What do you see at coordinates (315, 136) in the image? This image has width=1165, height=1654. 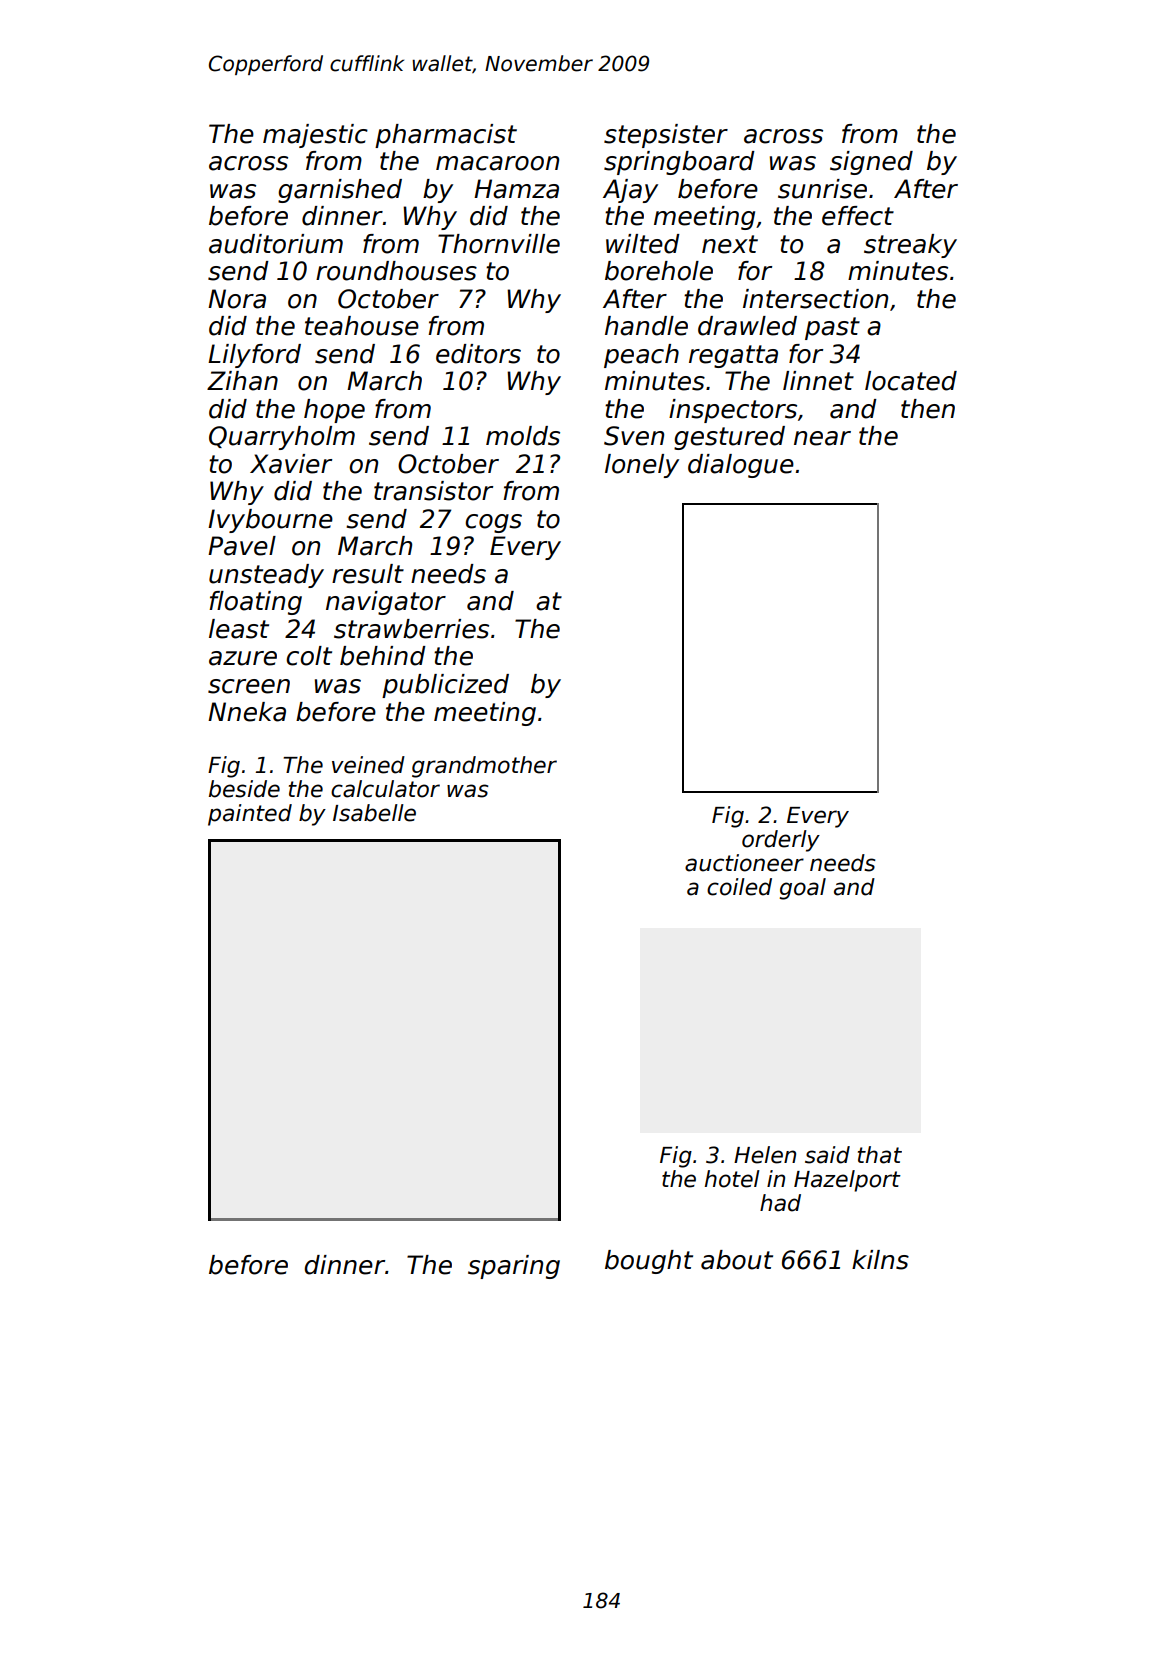 I see `majestic` at bounding box center [315, 136].
